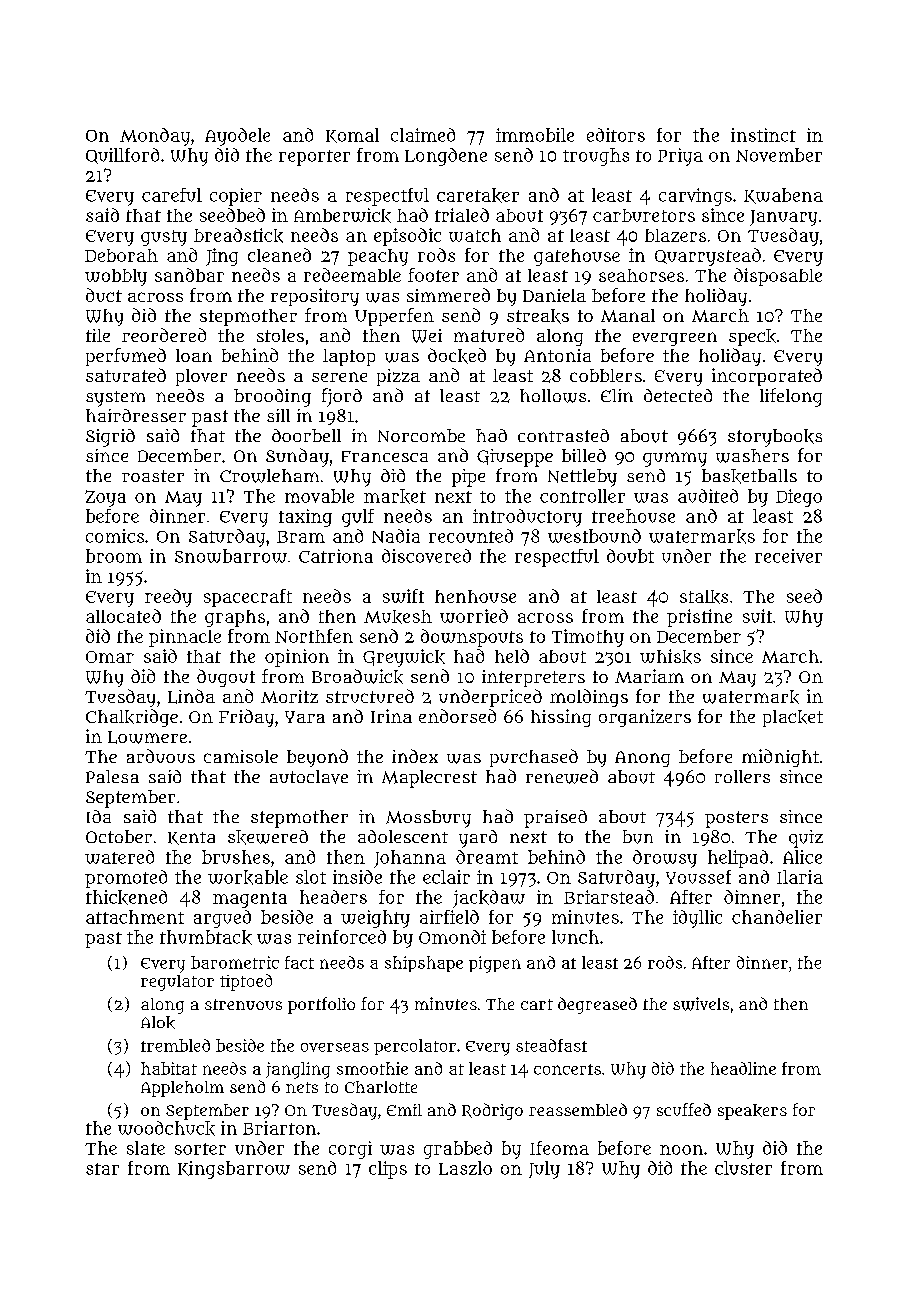 The width and height of the document is (908, 1316). I want to click on audited, so click(708, 496).
